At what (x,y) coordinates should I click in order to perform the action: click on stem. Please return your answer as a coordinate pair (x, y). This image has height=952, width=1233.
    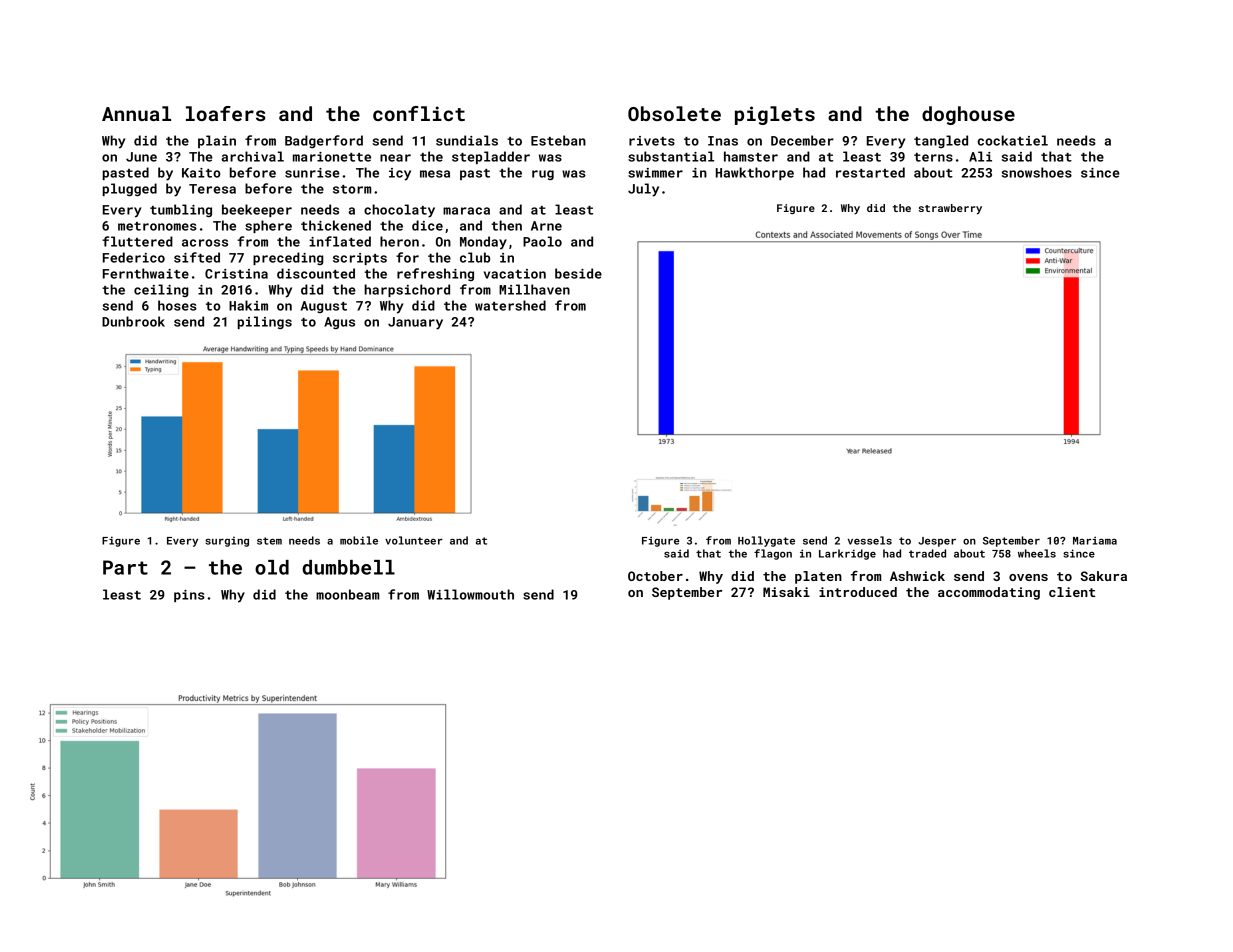
    Looking at the image, I should click on (269, 541).
